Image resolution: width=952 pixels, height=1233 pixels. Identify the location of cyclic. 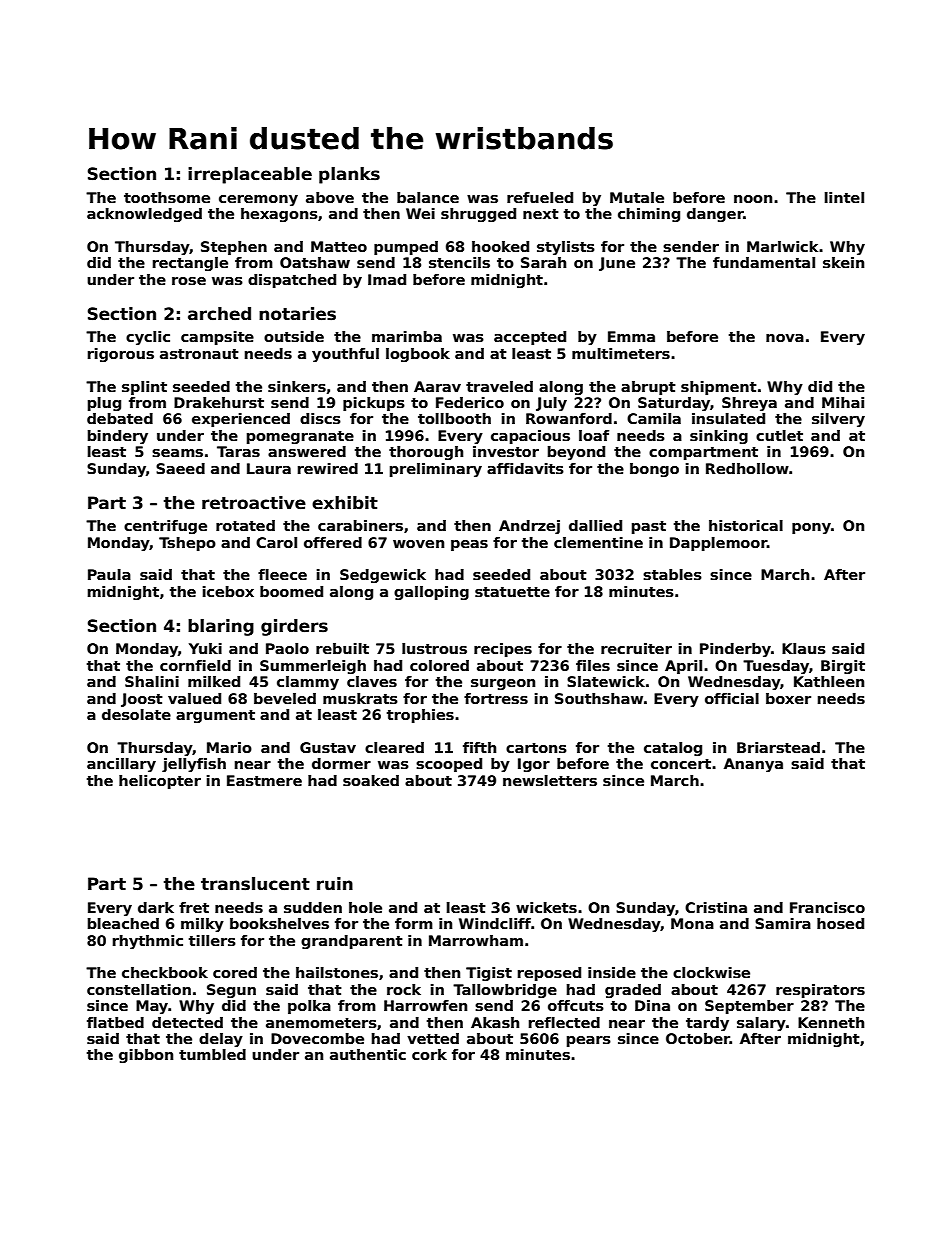
(148, 338).
